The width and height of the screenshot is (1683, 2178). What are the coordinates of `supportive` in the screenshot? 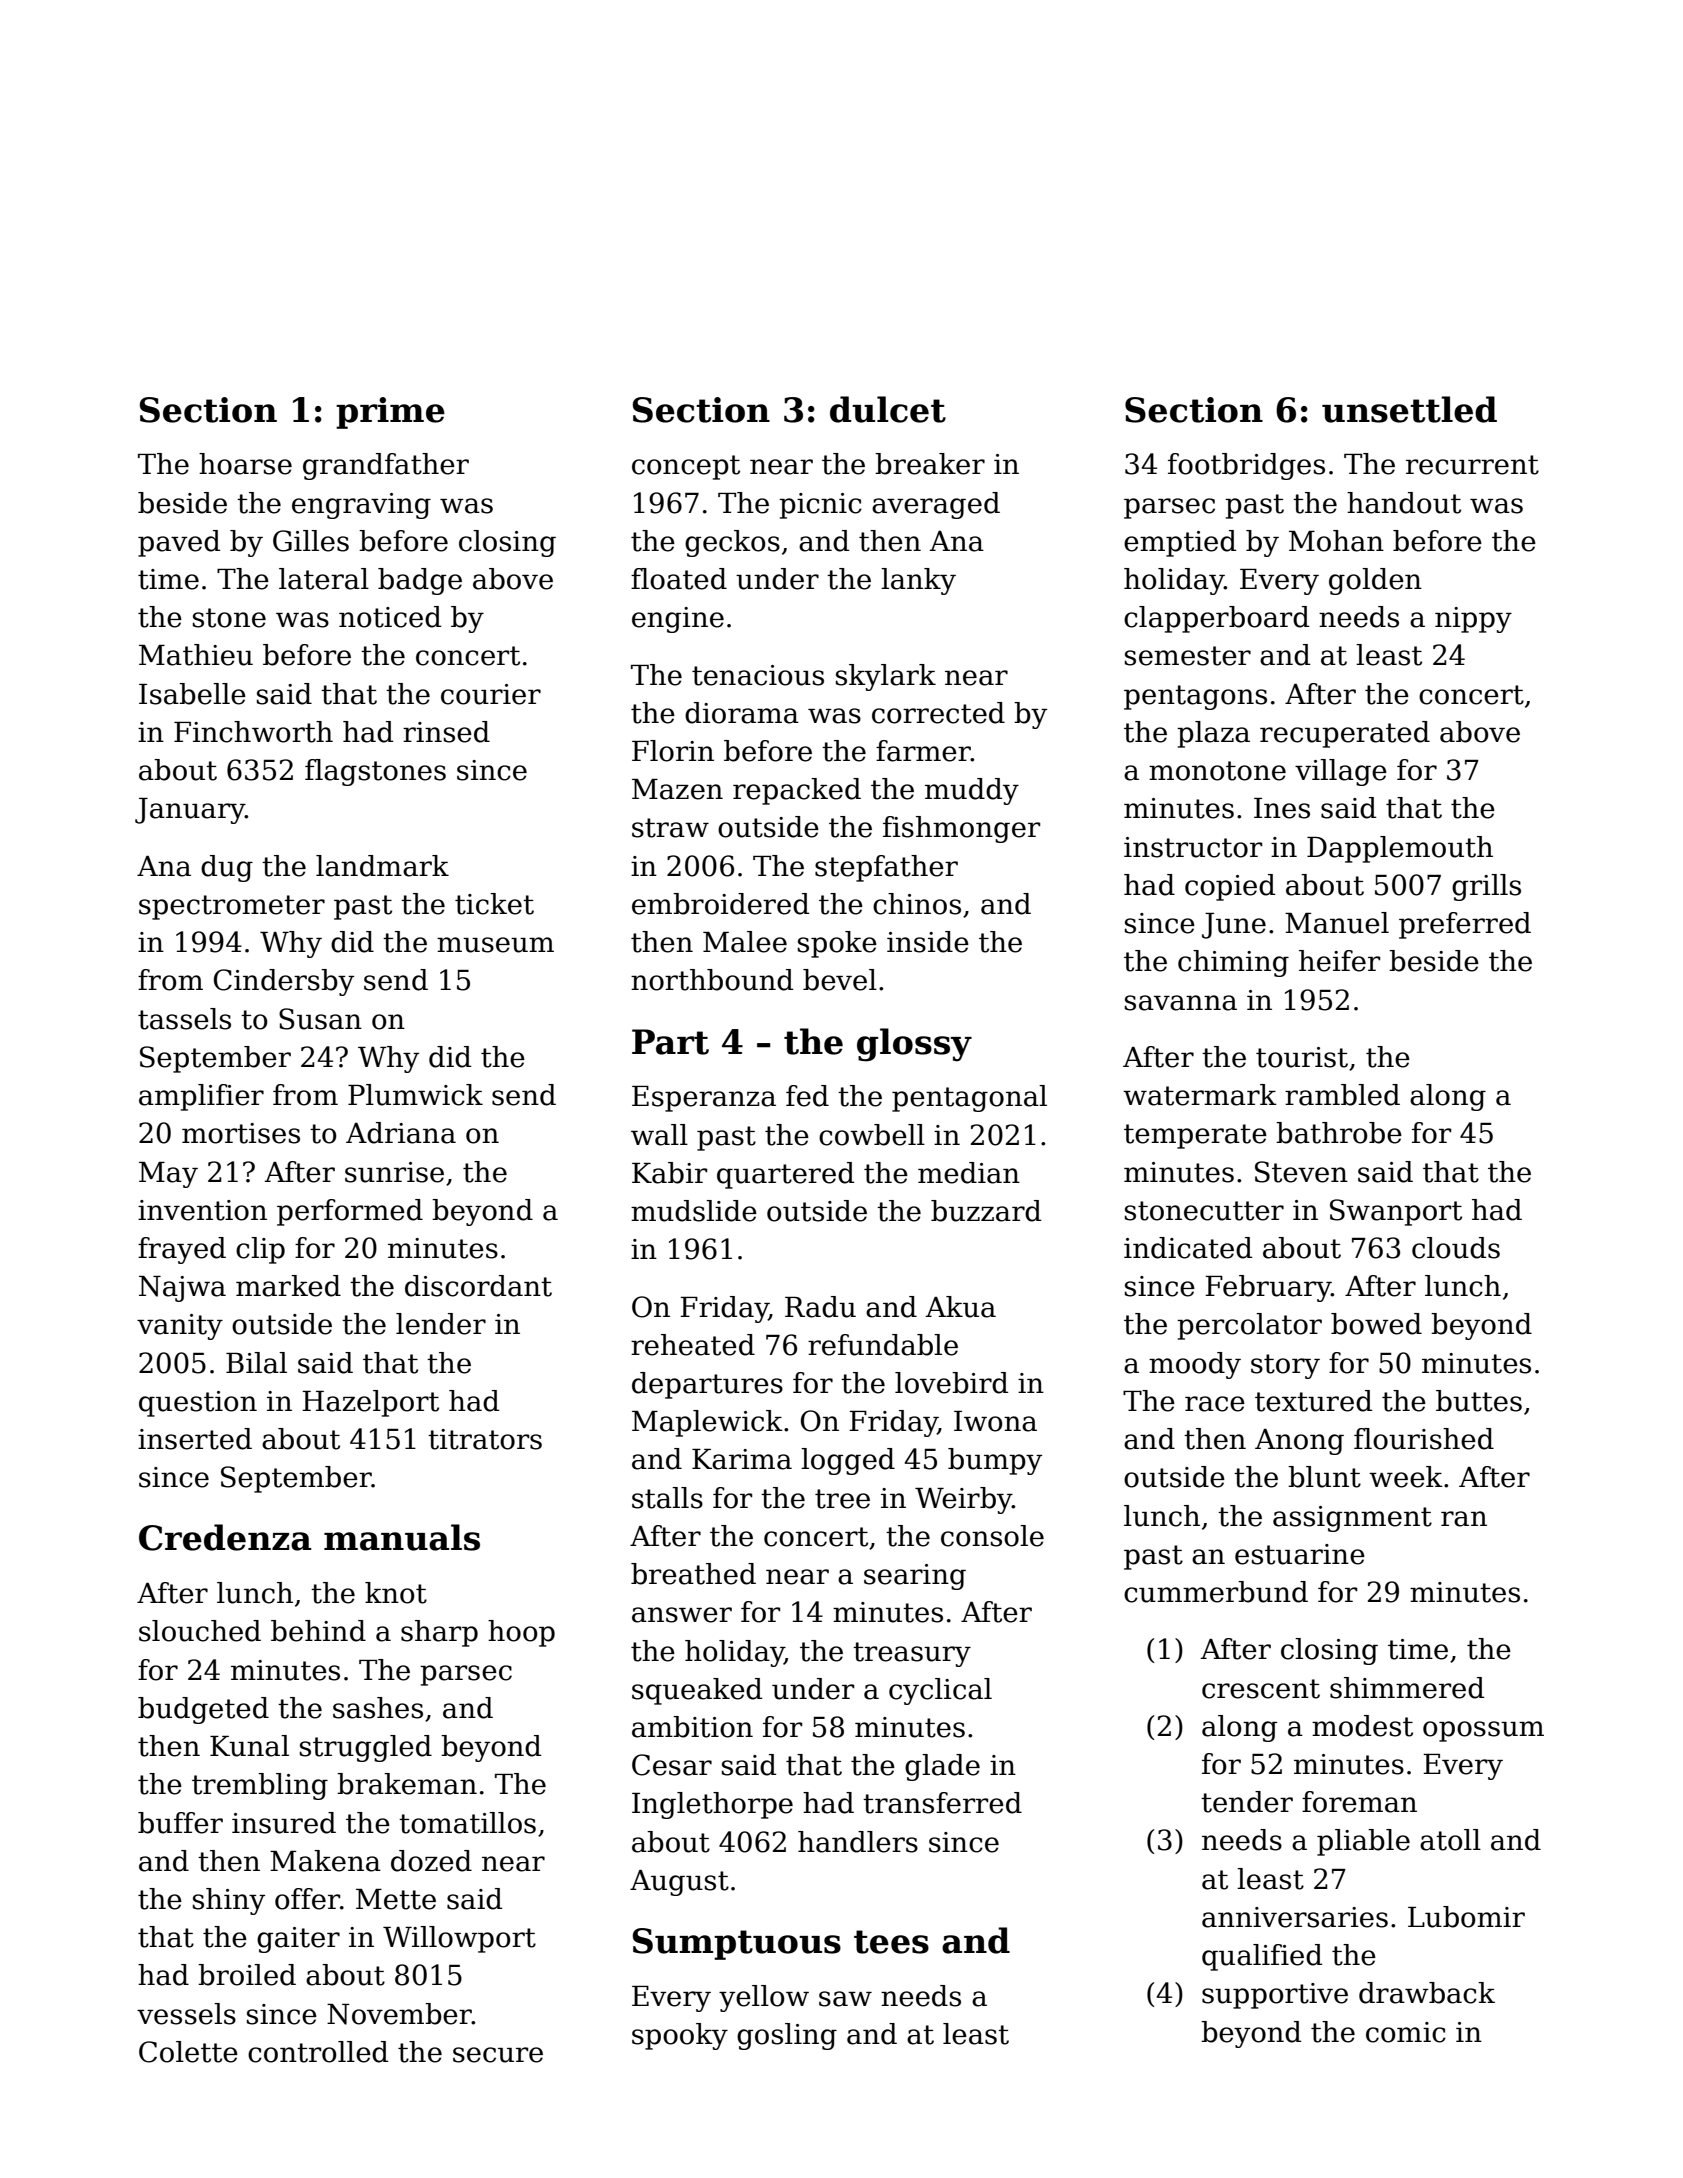 It's located at (1275, 1996).
